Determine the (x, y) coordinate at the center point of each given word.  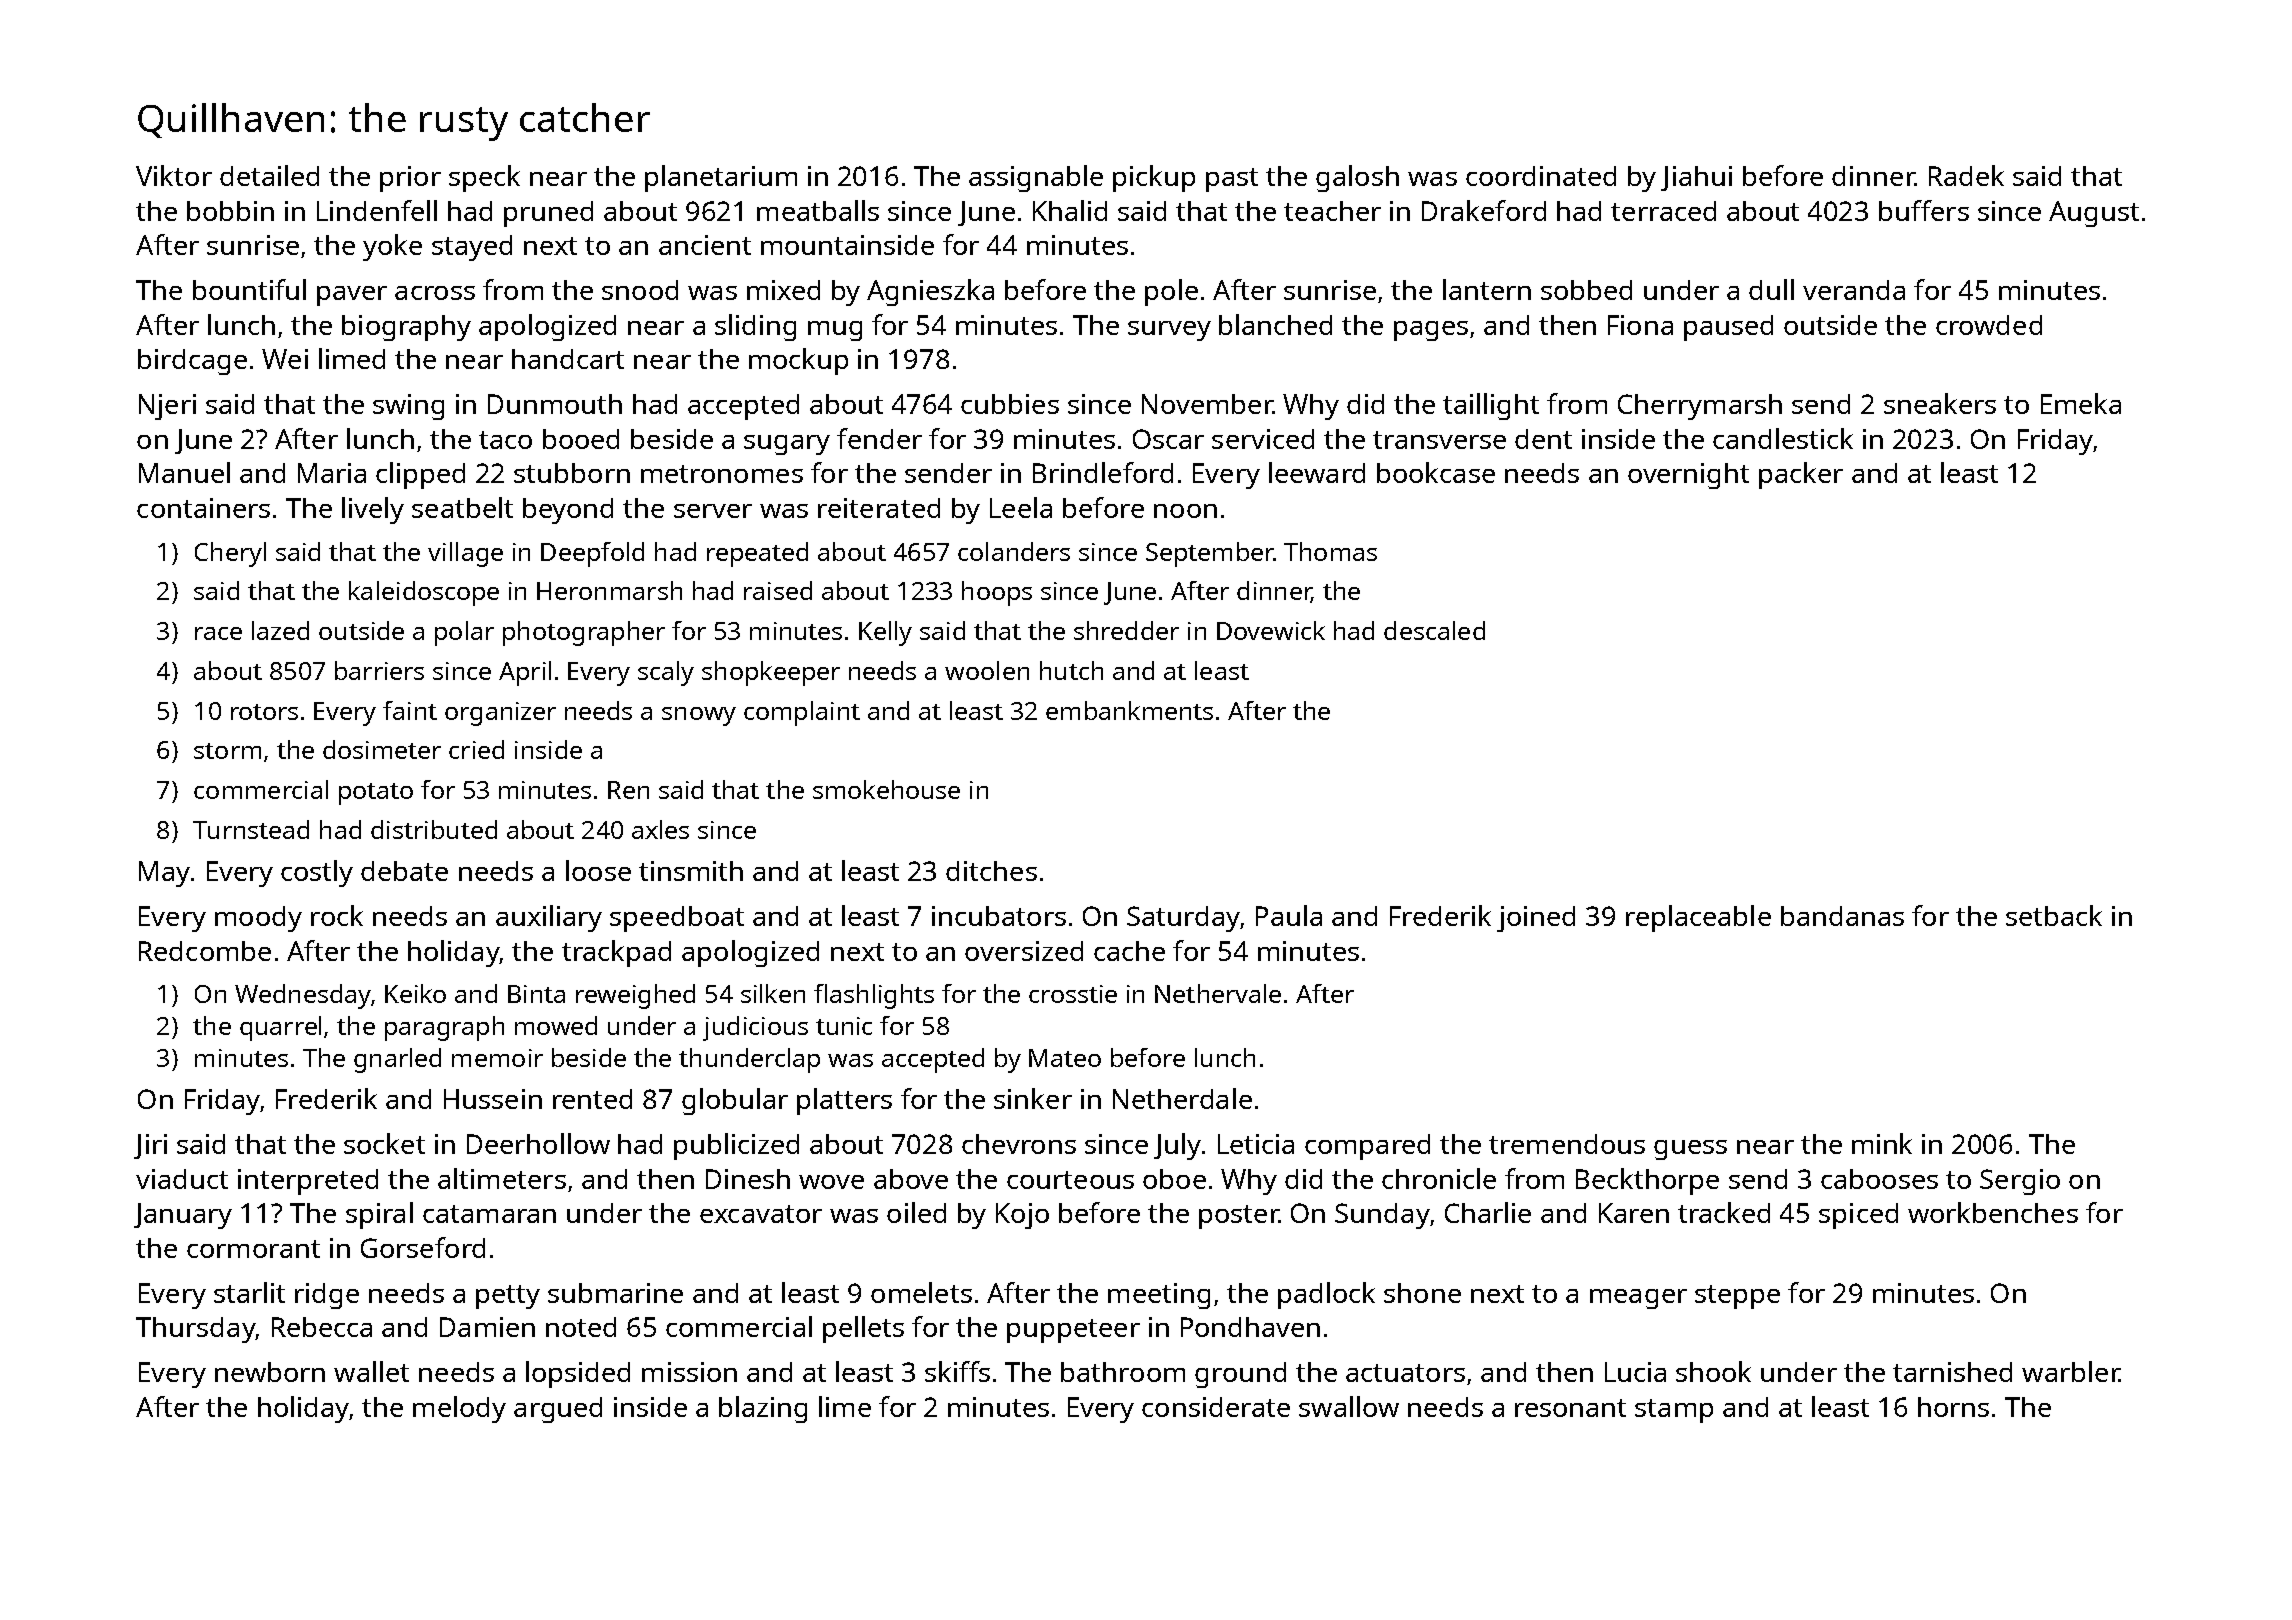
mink (1882, 1143)
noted (581, 1327)
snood (640, 290)
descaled (1434, 630)
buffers (1924, 210)
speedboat (677, 919)
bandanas (1842, 916)
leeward (1317, 472)
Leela (1021, 507)
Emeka (2081, 403)
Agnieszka (930, 292)
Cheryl (230, 554)
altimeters (502, 1178)
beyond (568, 511)
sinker (1033, 1098)
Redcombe (205, 951)
